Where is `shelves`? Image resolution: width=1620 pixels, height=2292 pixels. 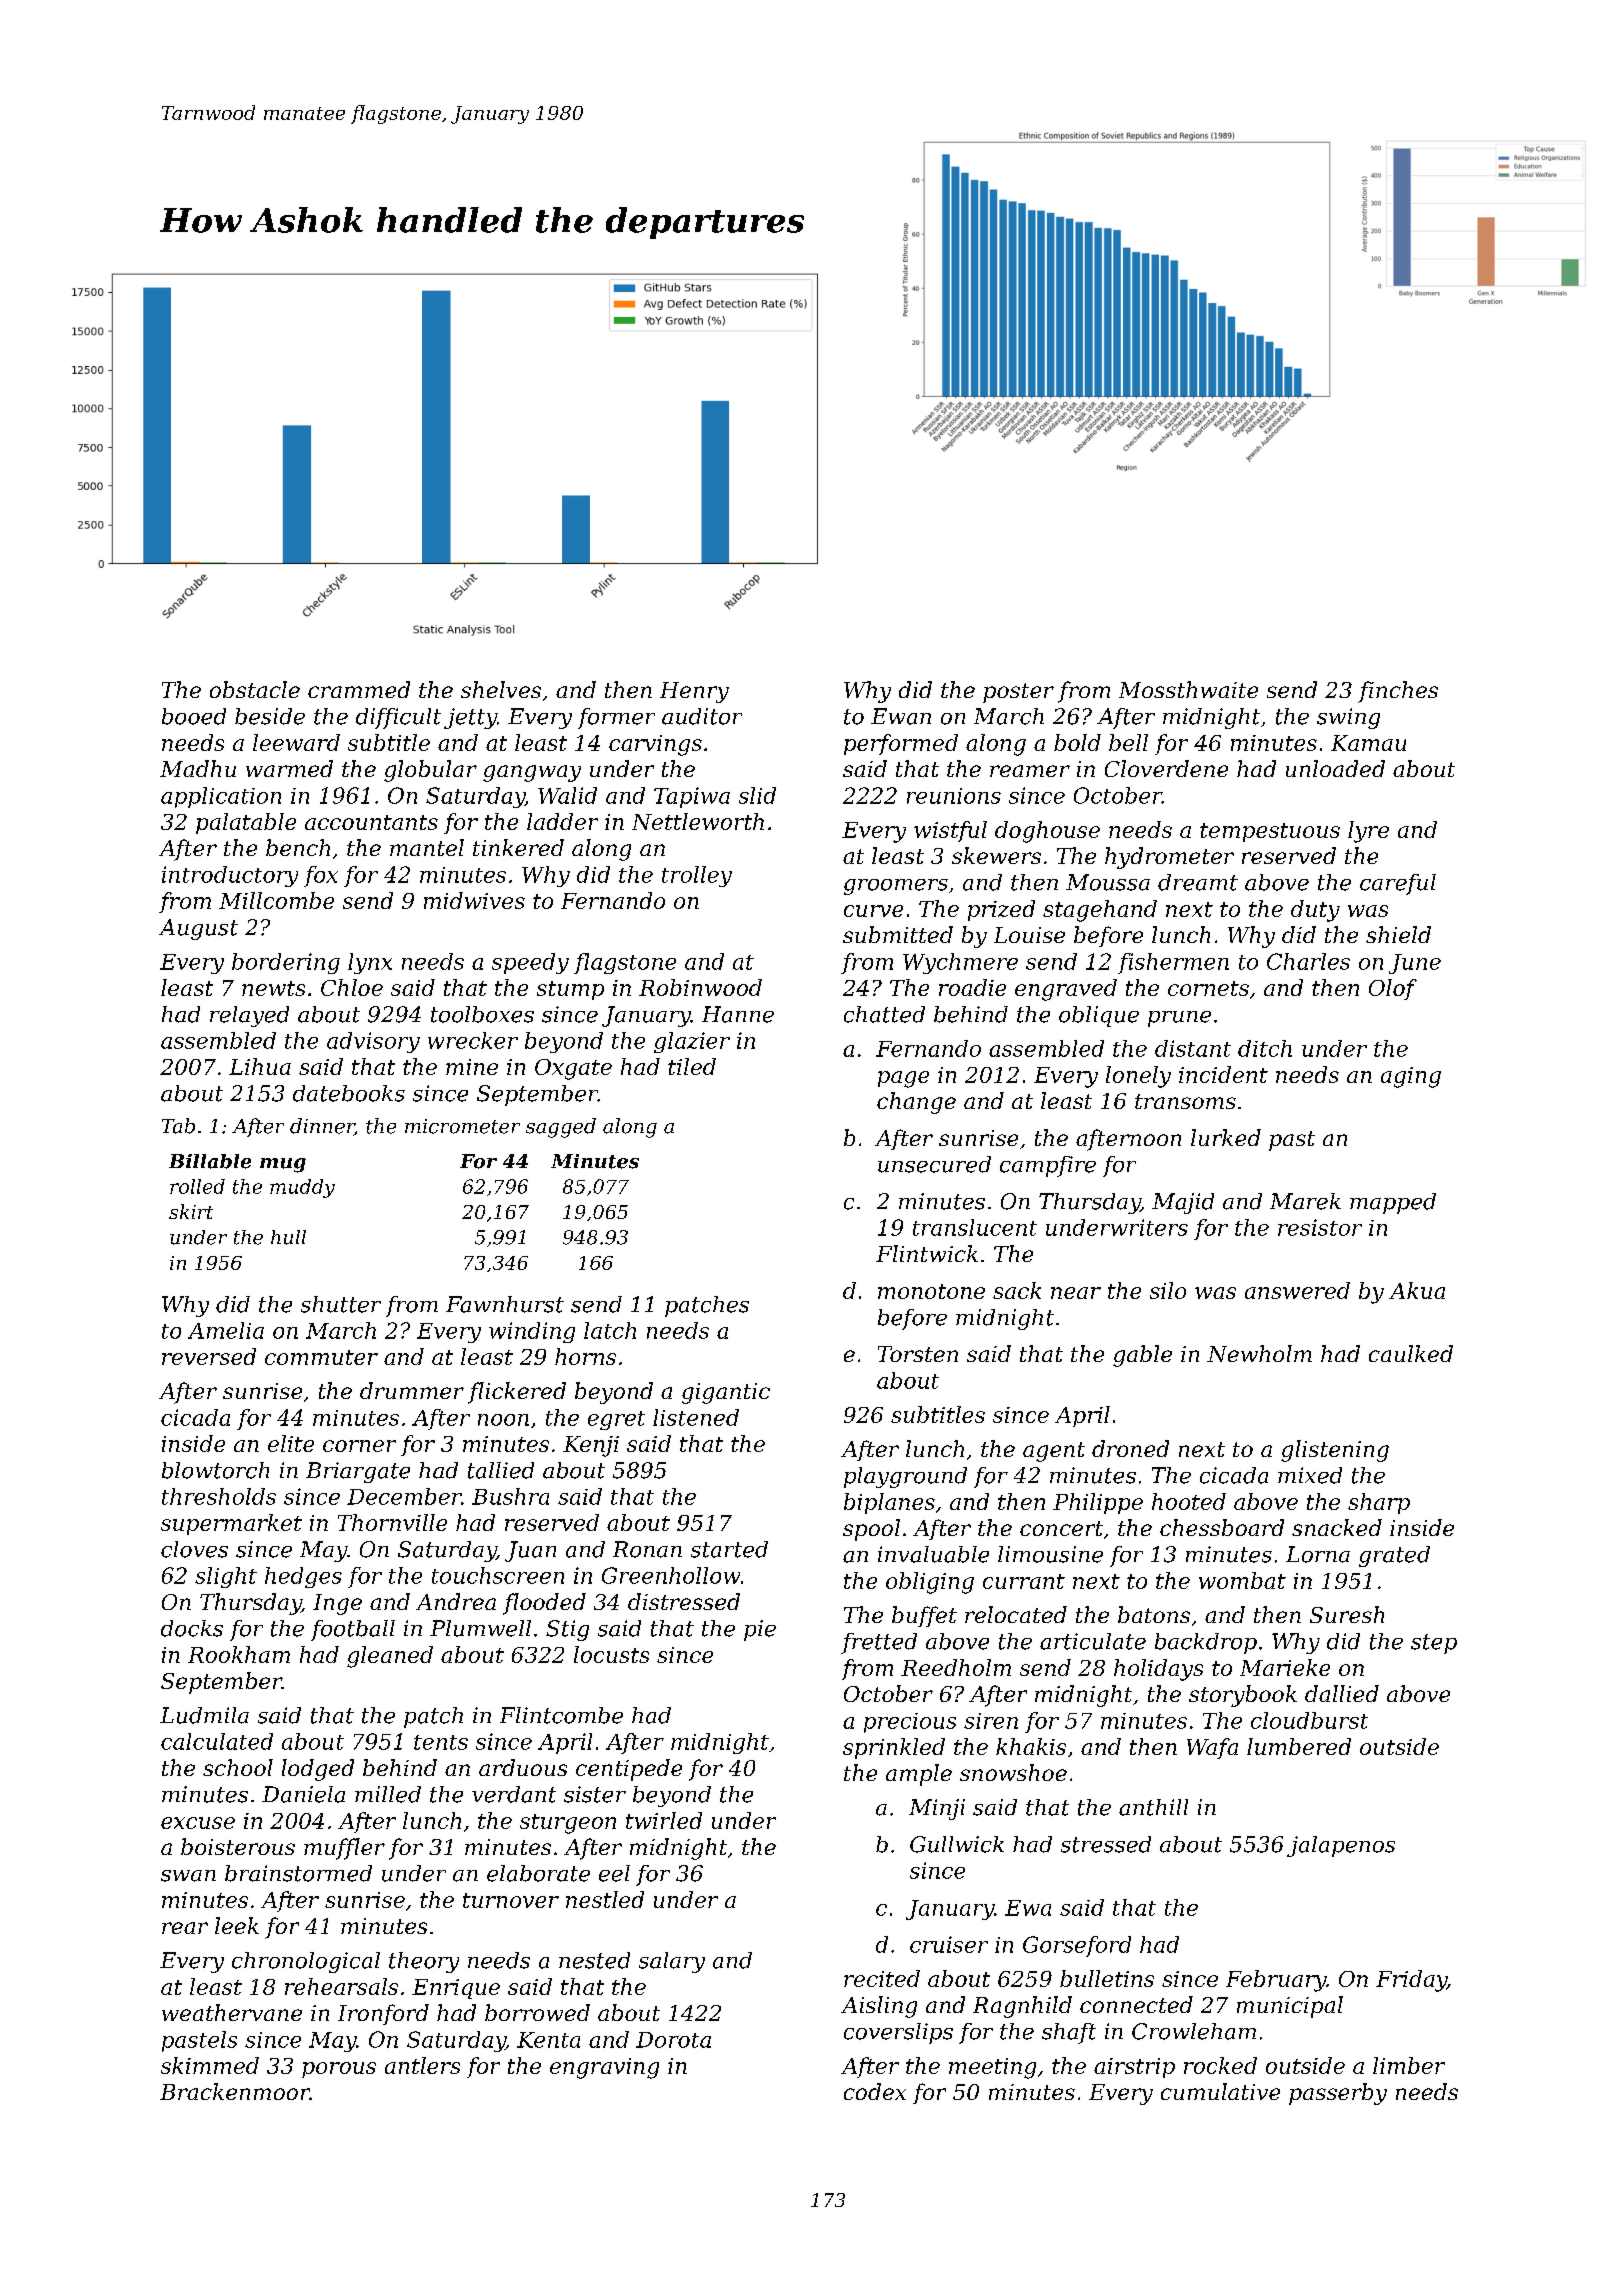 shelves is located at coordinates (501, 689).
